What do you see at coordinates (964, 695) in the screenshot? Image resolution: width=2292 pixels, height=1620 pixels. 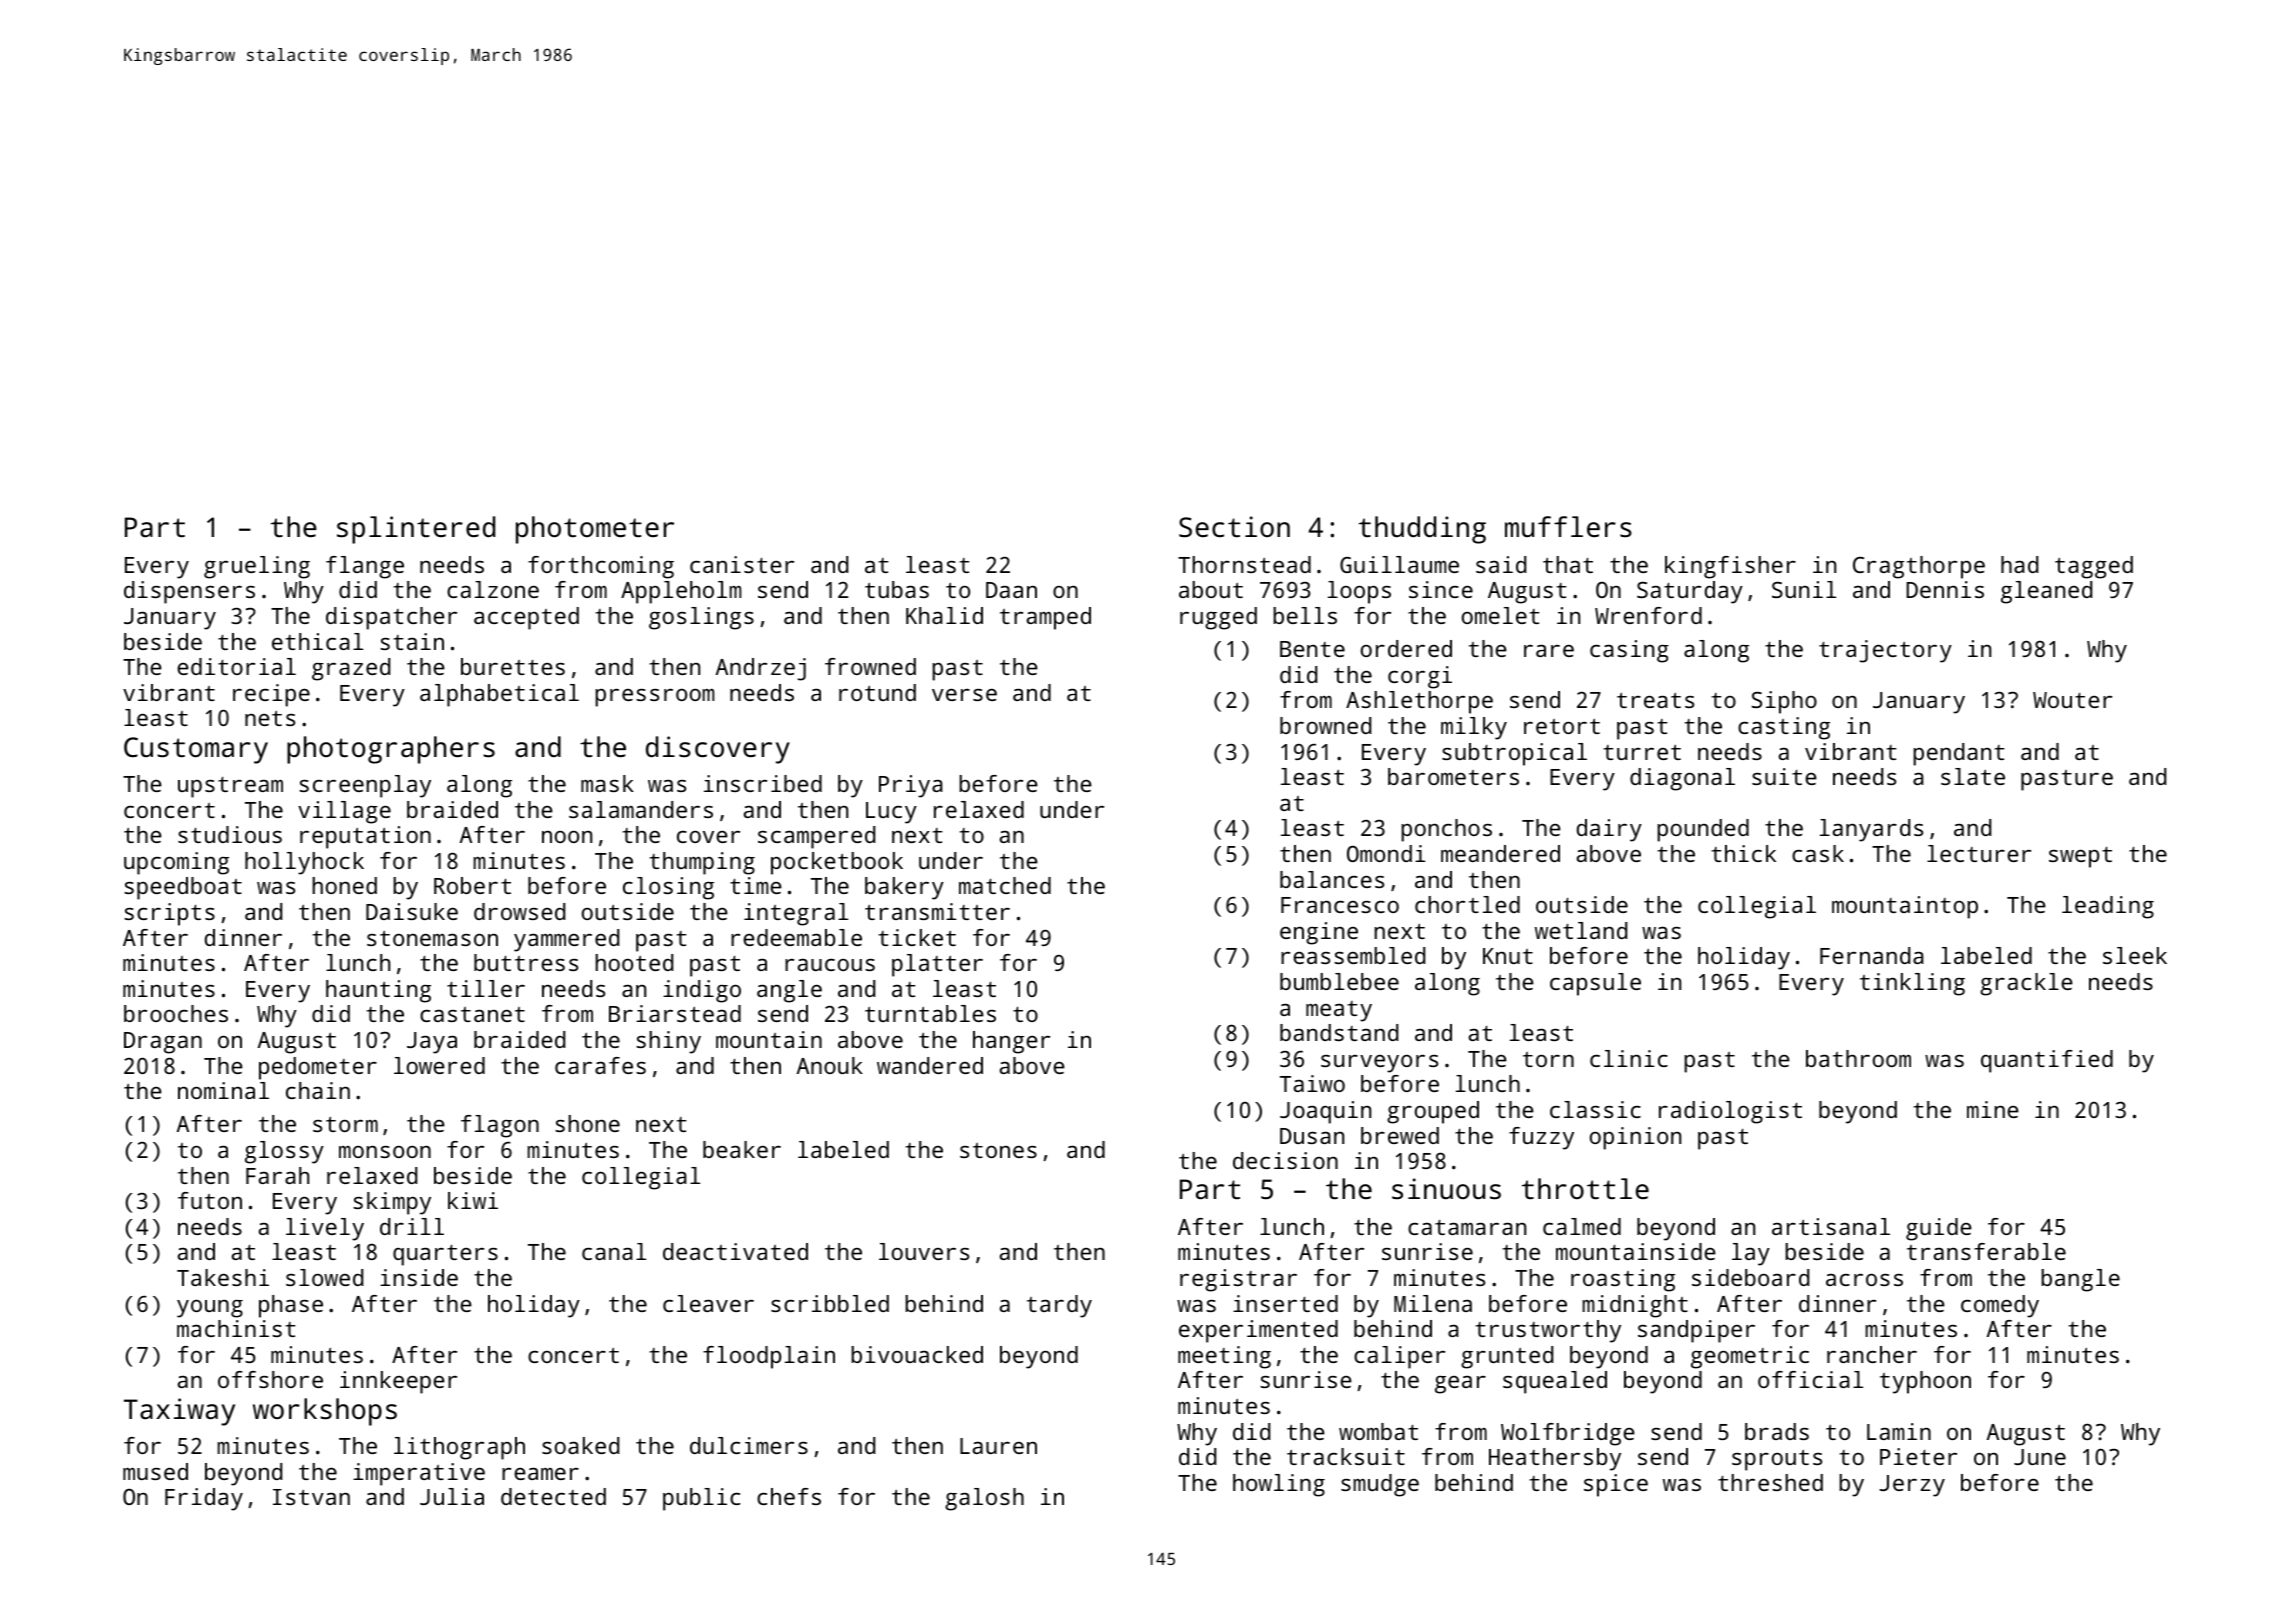 I see `verse` at bounding box center [964, 695].
